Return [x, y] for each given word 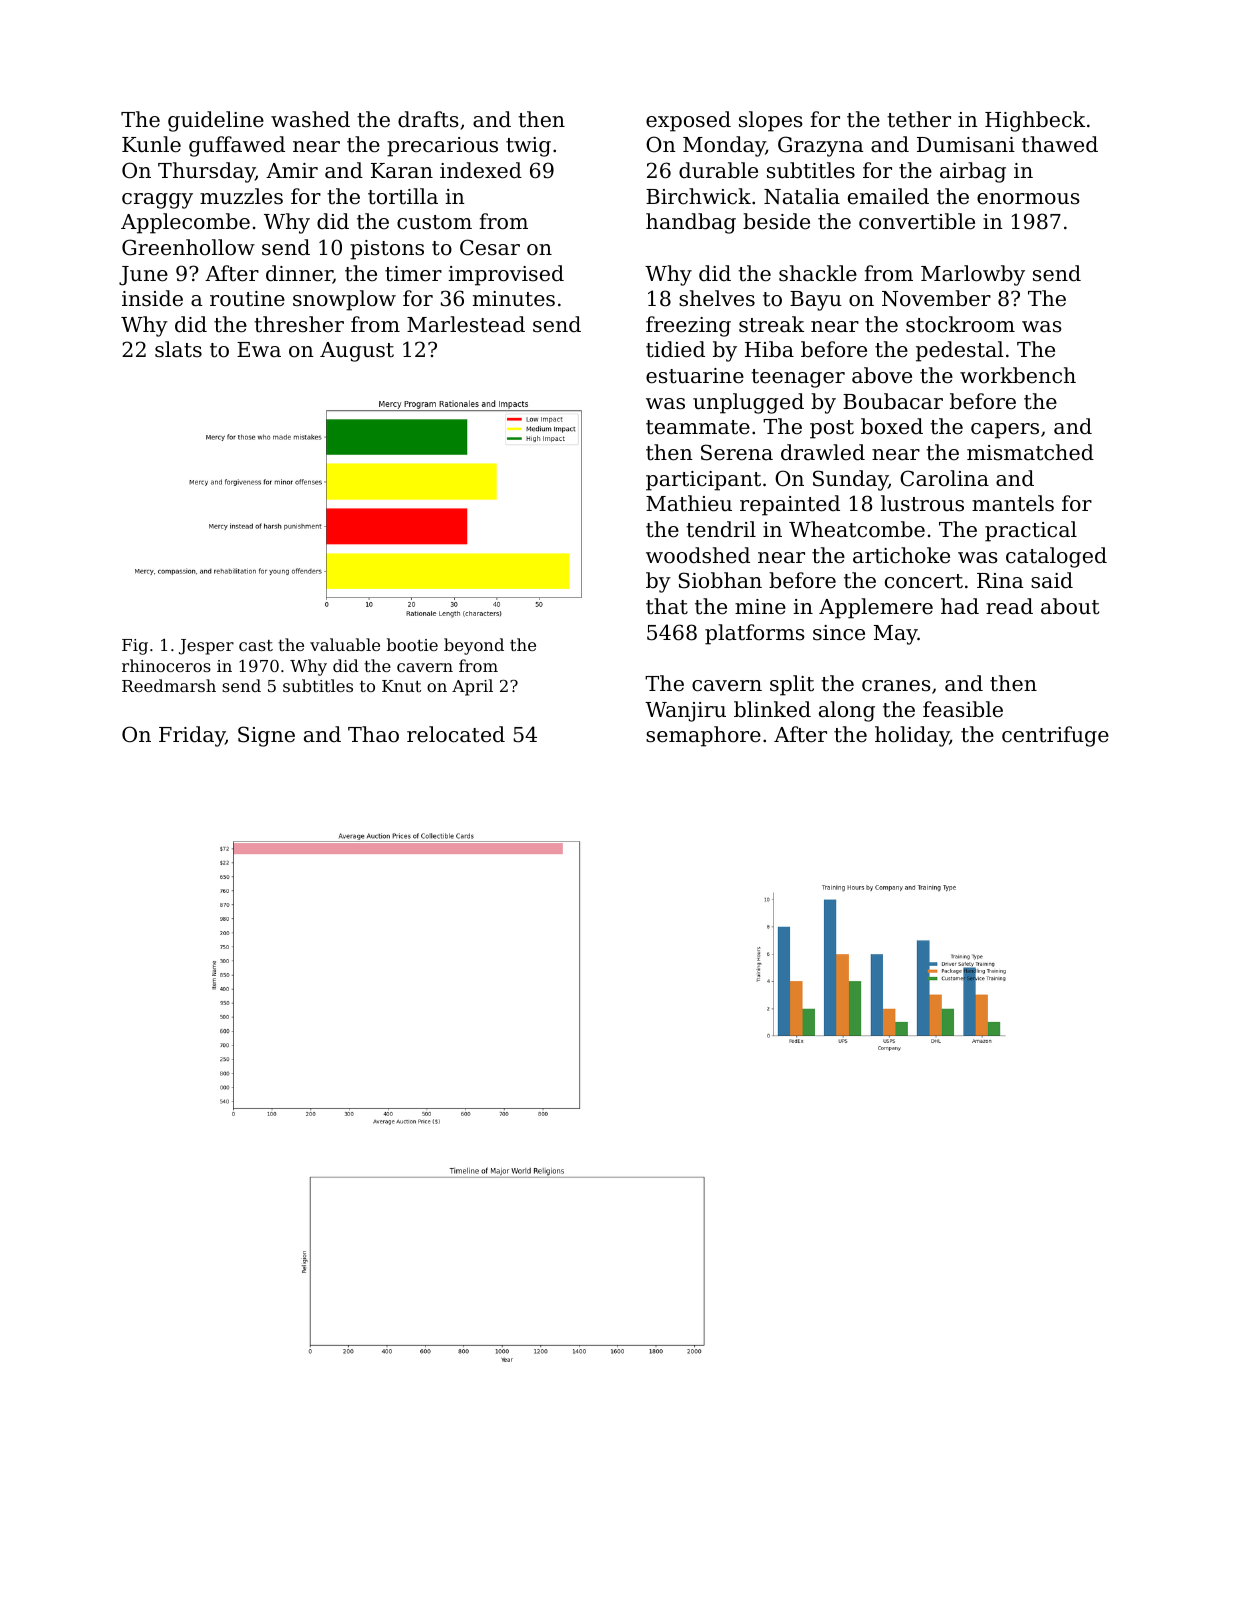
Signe [266, 736]
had [960, 606]
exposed [688, 121]
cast [256, 645]
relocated [456, 734]
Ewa [259, 350]
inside [152, 298]
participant [703, 481]
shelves [717, 298]
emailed [888, 196]
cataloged [1056, 557]
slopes [771, 121]
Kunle [151, 144]
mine [760, 607]
